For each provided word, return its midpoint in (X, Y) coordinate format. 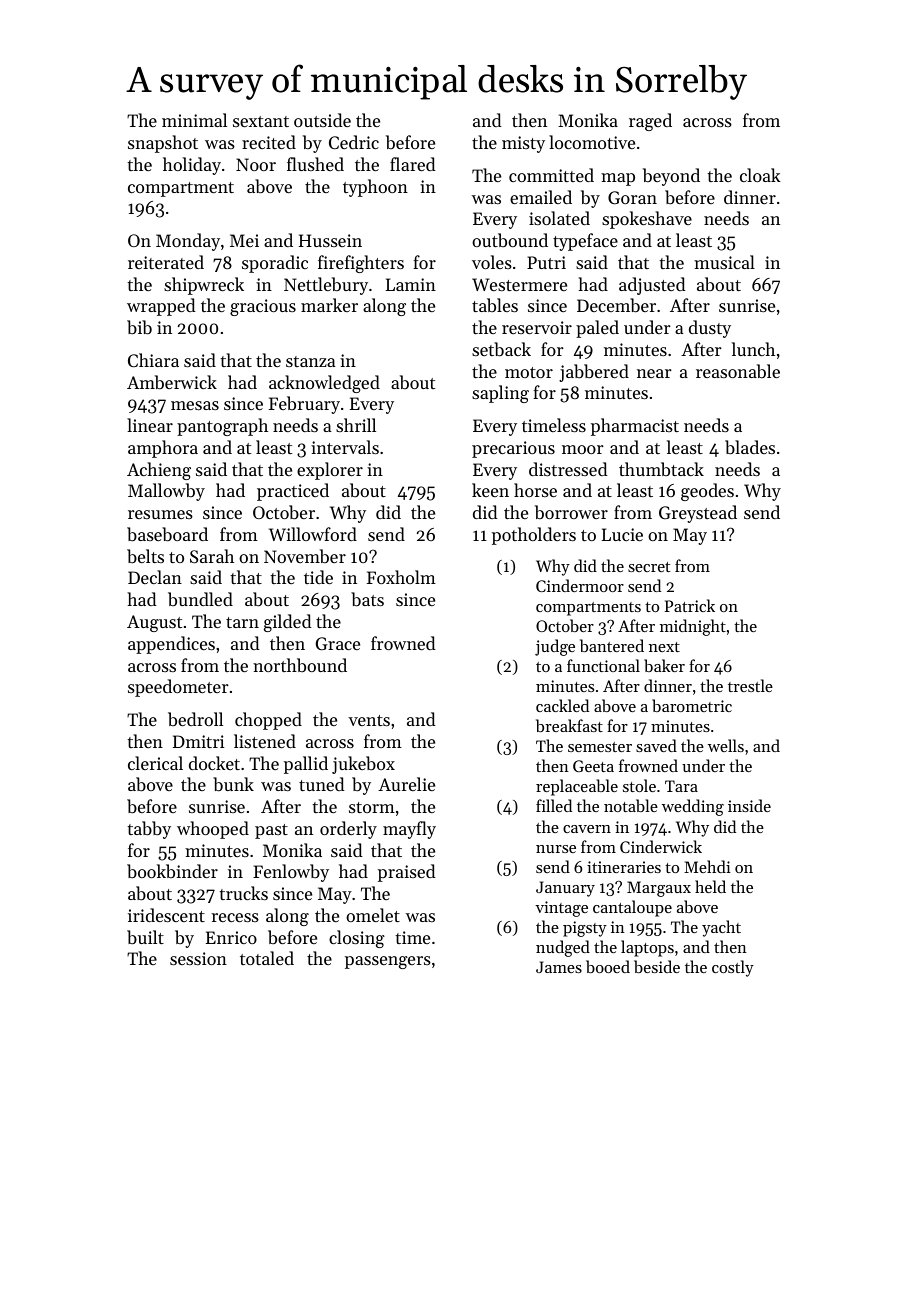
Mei (244, 240)
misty (523, 144)
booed (608, 966)
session (198, 958)
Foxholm (401, 577)
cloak (760, 175)
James (559, 967)
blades (750, 447)
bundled (200, 599)
